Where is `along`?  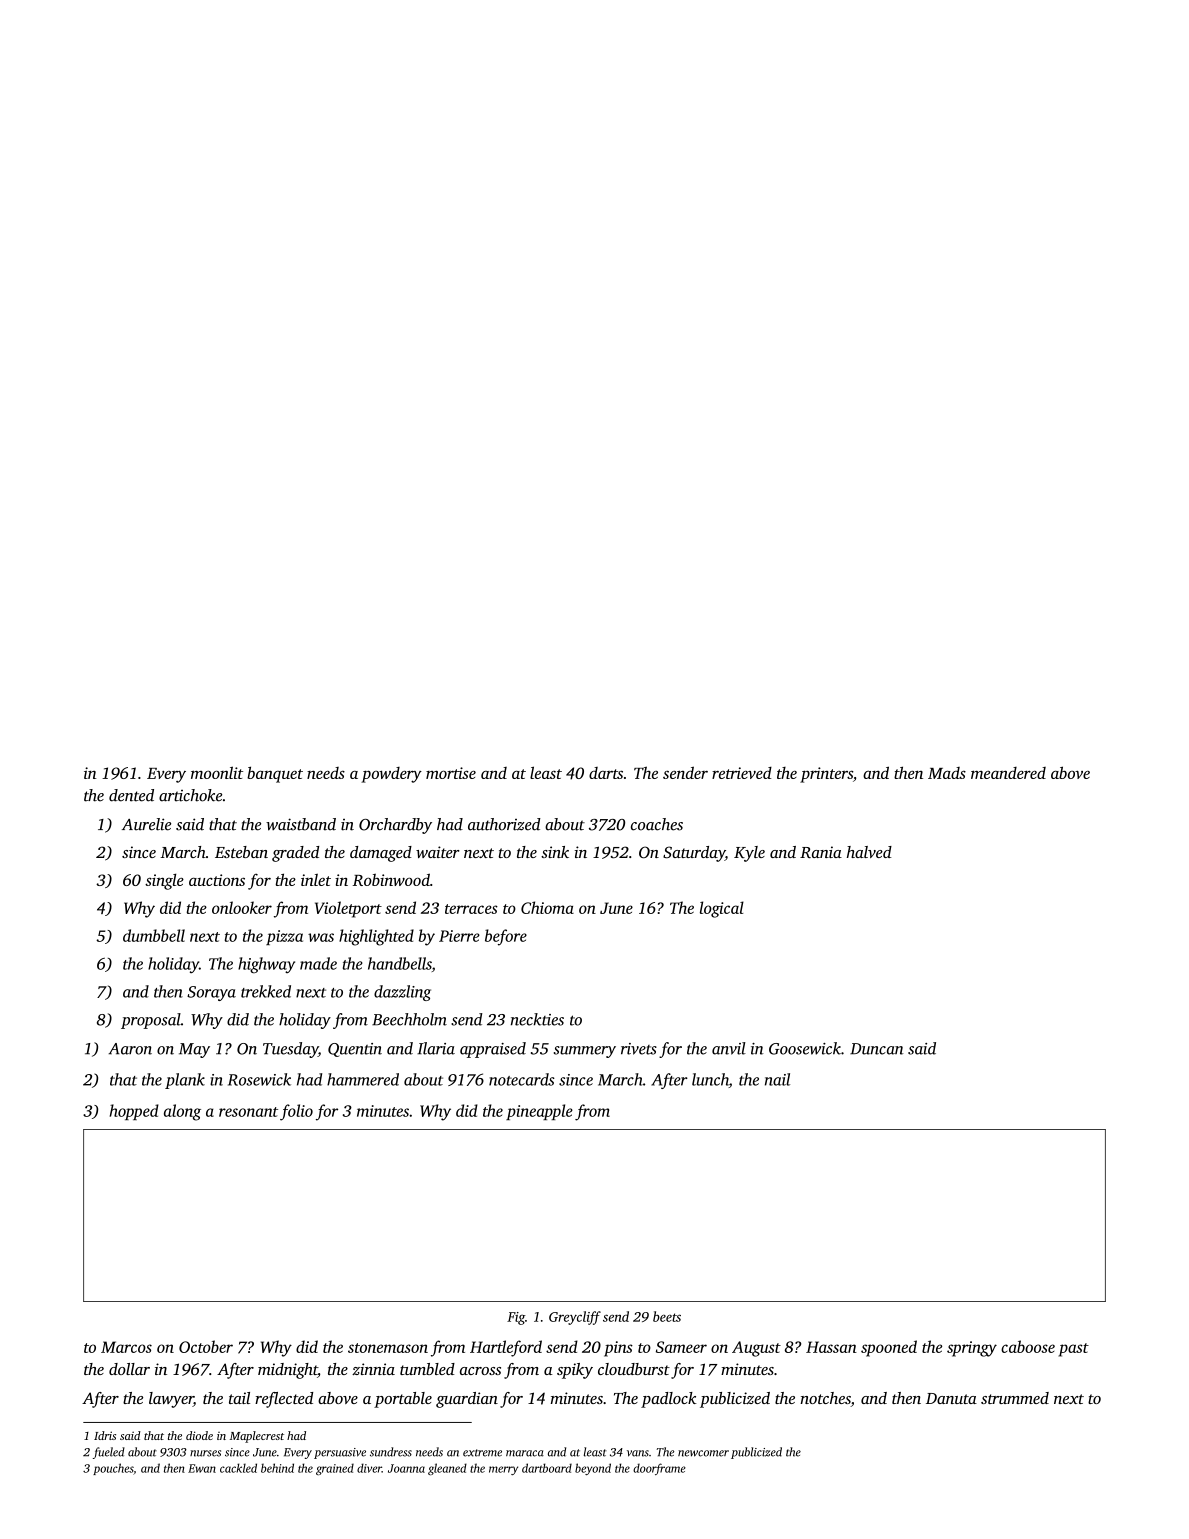
along is located at coordinates (182, 1112).
